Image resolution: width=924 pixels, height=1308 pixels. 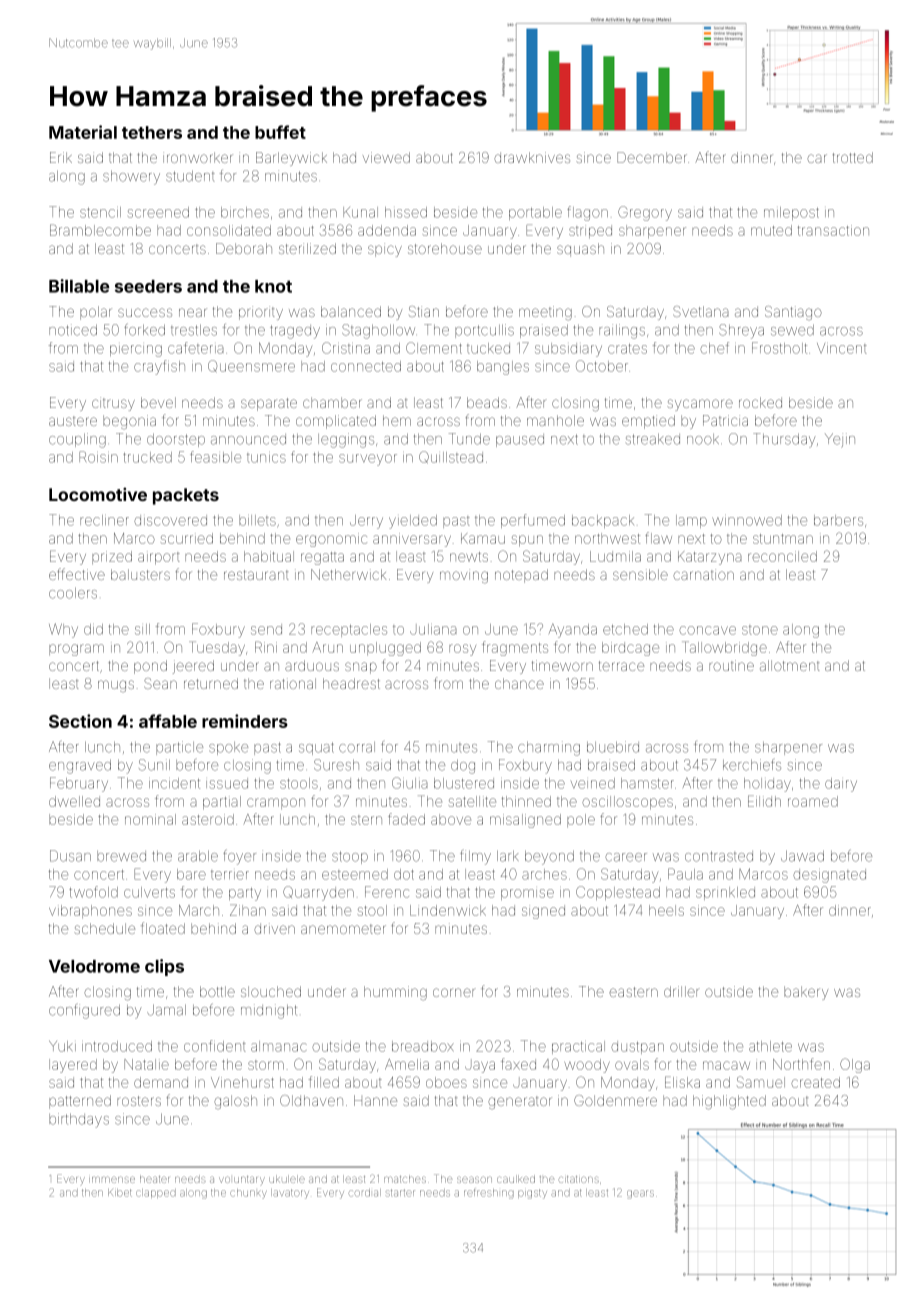 I want to click on send, so click(x=266, y=629).
